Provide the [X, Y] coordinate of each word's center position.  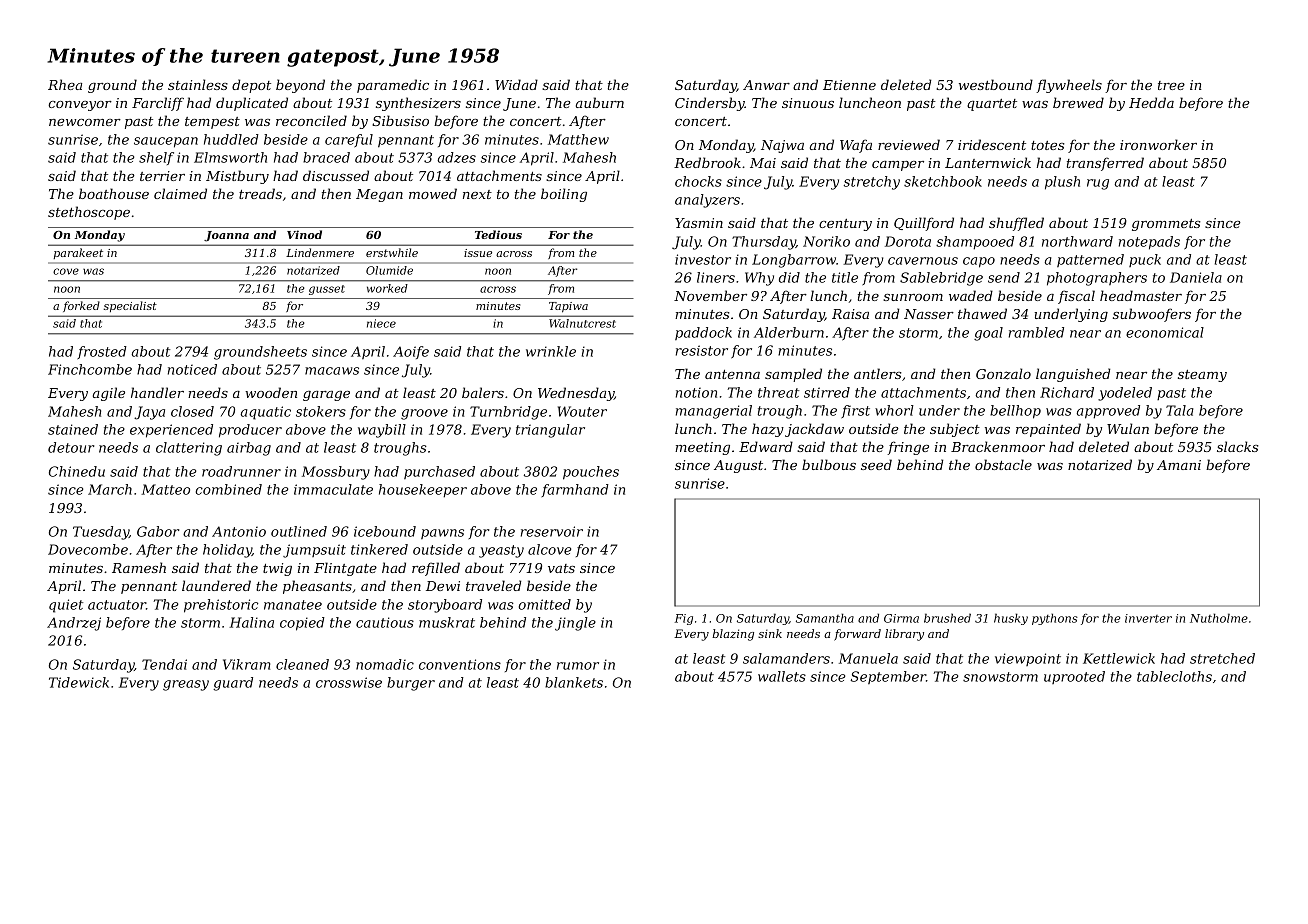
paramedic [393, 86]
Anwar [766, 85]
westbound [996, 84]
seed [876, 464]
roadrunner [241, 471]
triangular [550, 431]
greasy [186, 685]
